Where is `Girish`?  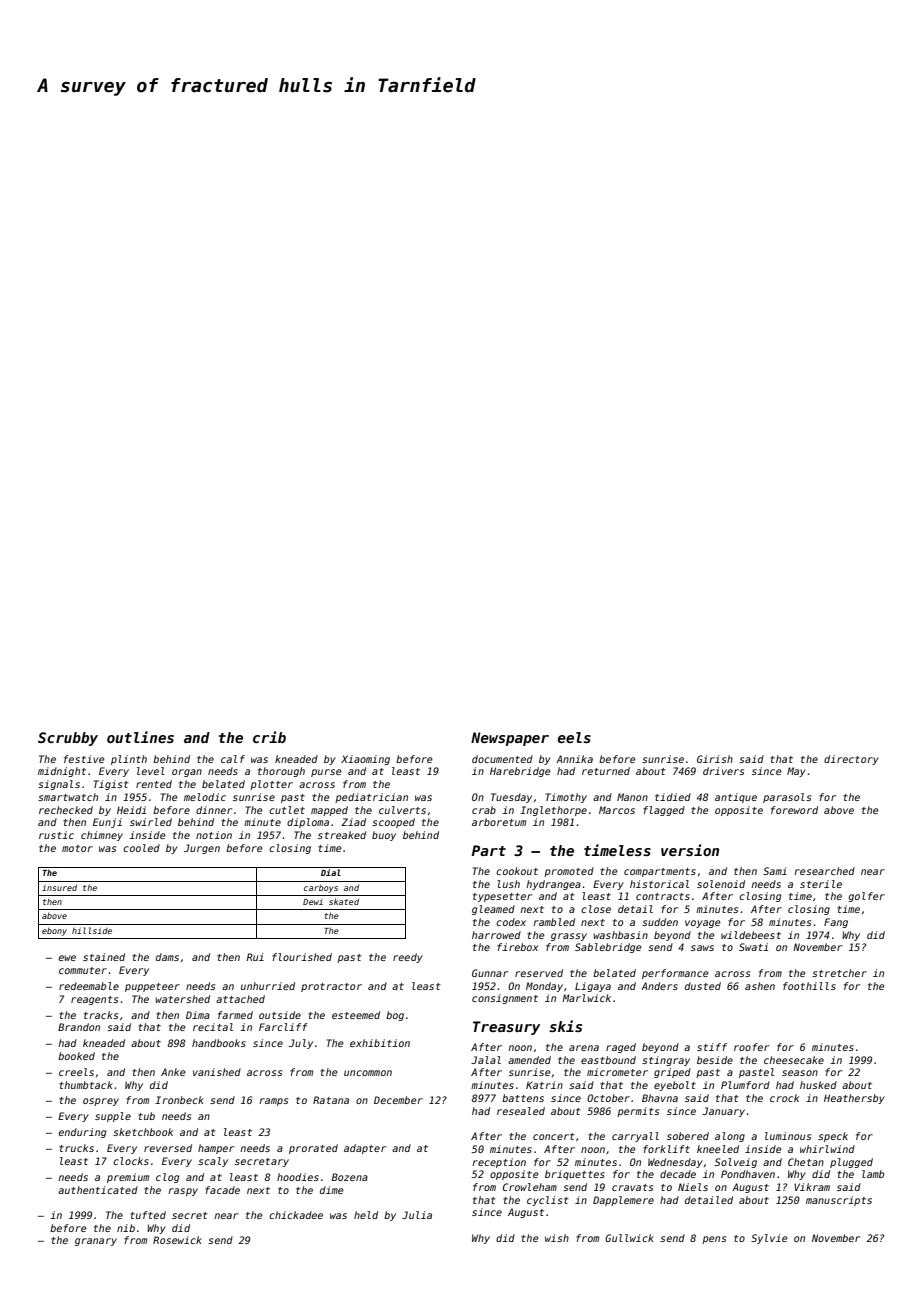 Girish is located at coordinates (715, 759).
